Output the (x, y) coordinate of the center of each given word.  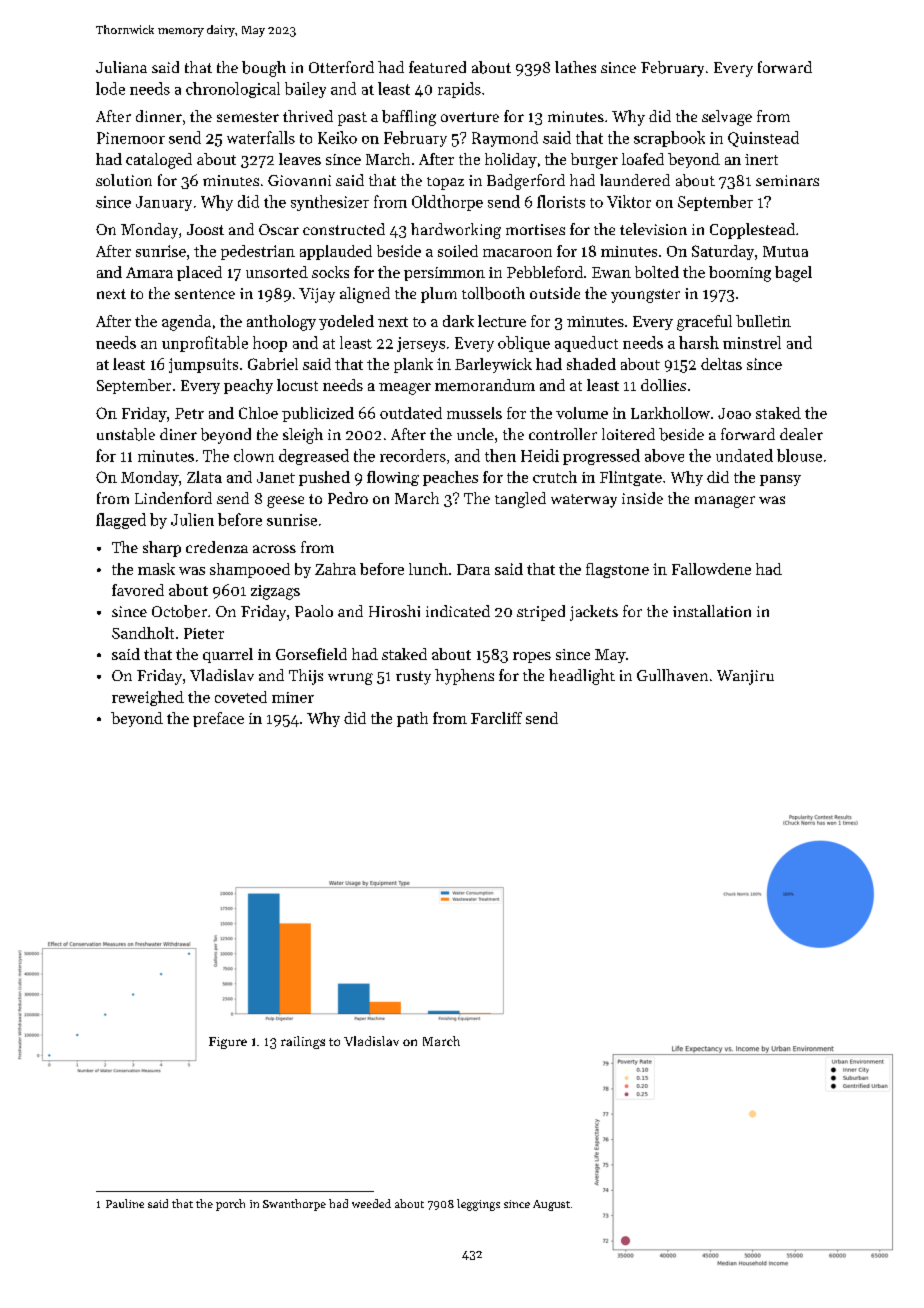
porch (230, 1205)
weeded (371, 1203)
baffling (409, 118)
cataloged (159, 161)
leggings (478, 1205)
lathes (575, 67)
